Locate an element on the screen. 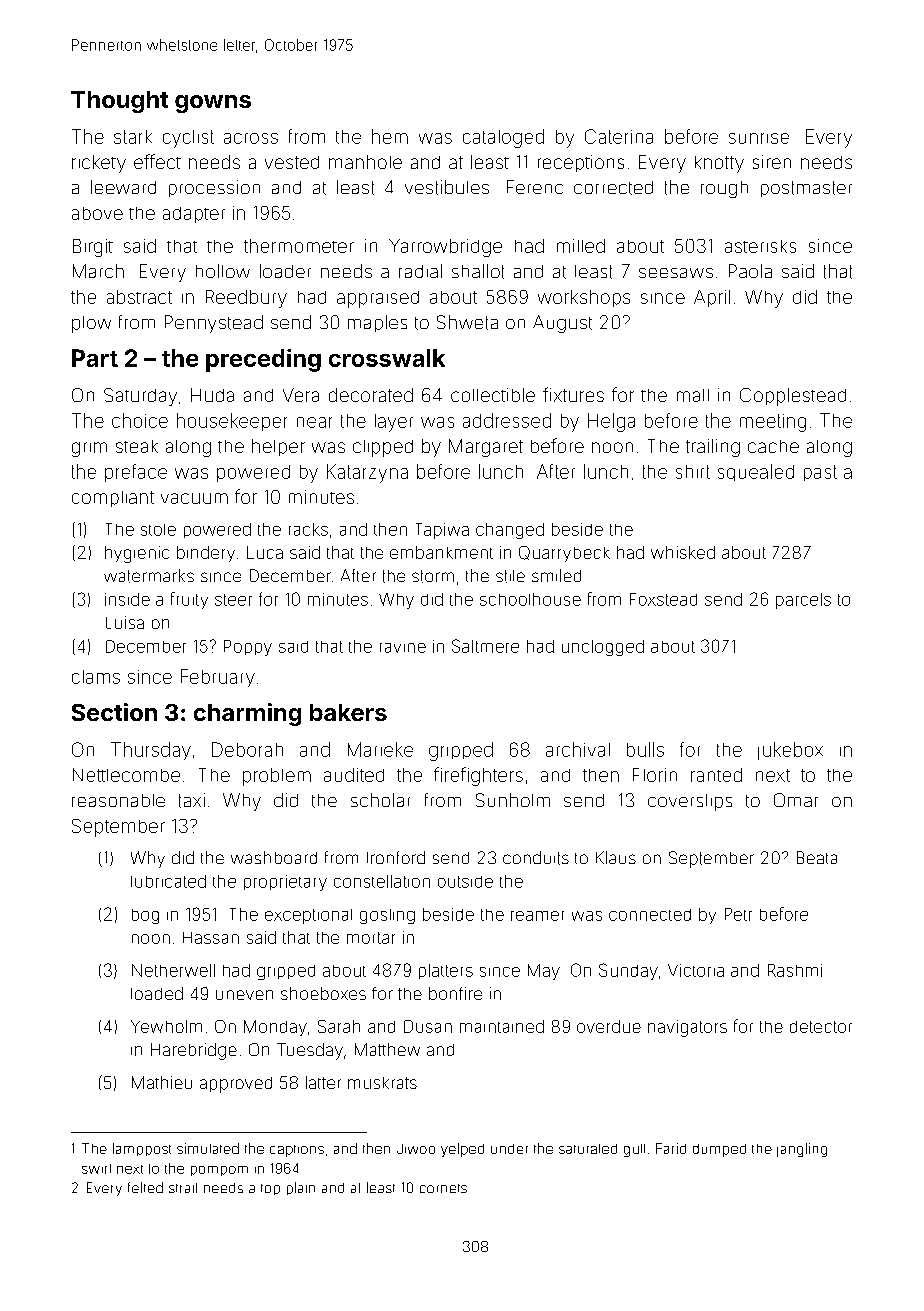 The width and height of the screenshot is (924, 1311). bindery is located at coordinates (206, 554).
